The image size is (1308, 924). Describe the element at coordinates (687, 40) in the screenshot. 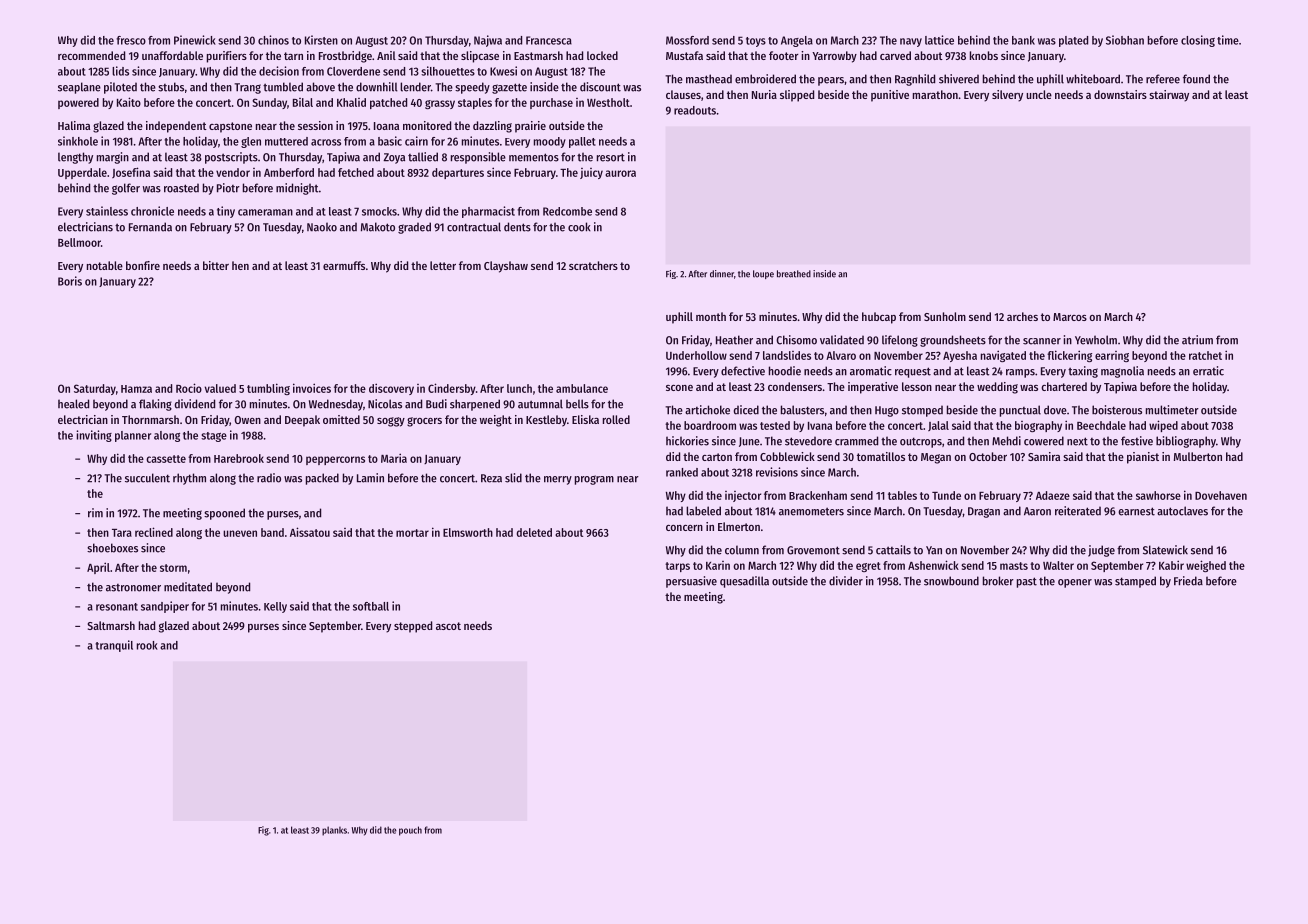

I see `Mossford` at that location.
